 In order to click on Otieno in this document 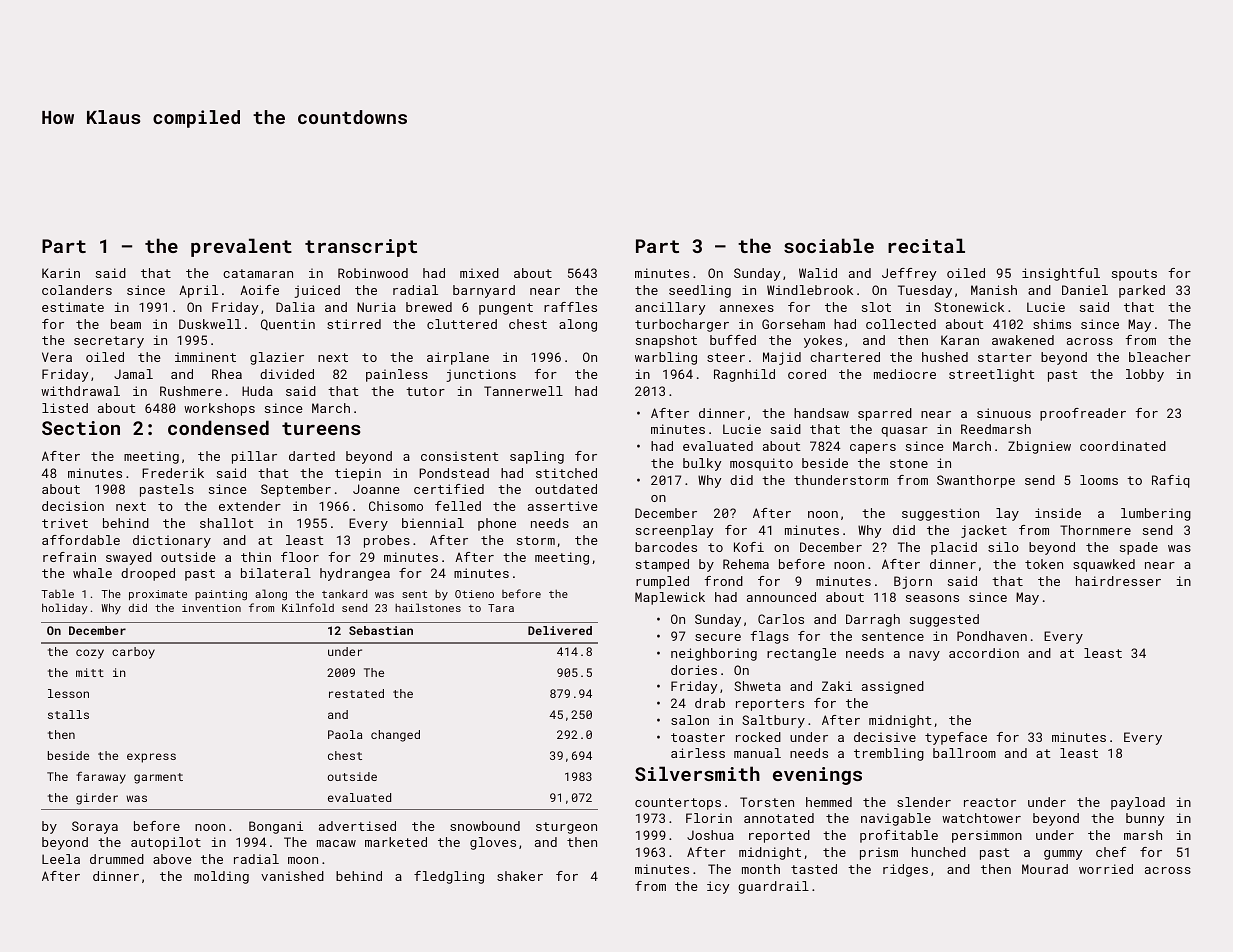, I will do `click(474, 594)`.
